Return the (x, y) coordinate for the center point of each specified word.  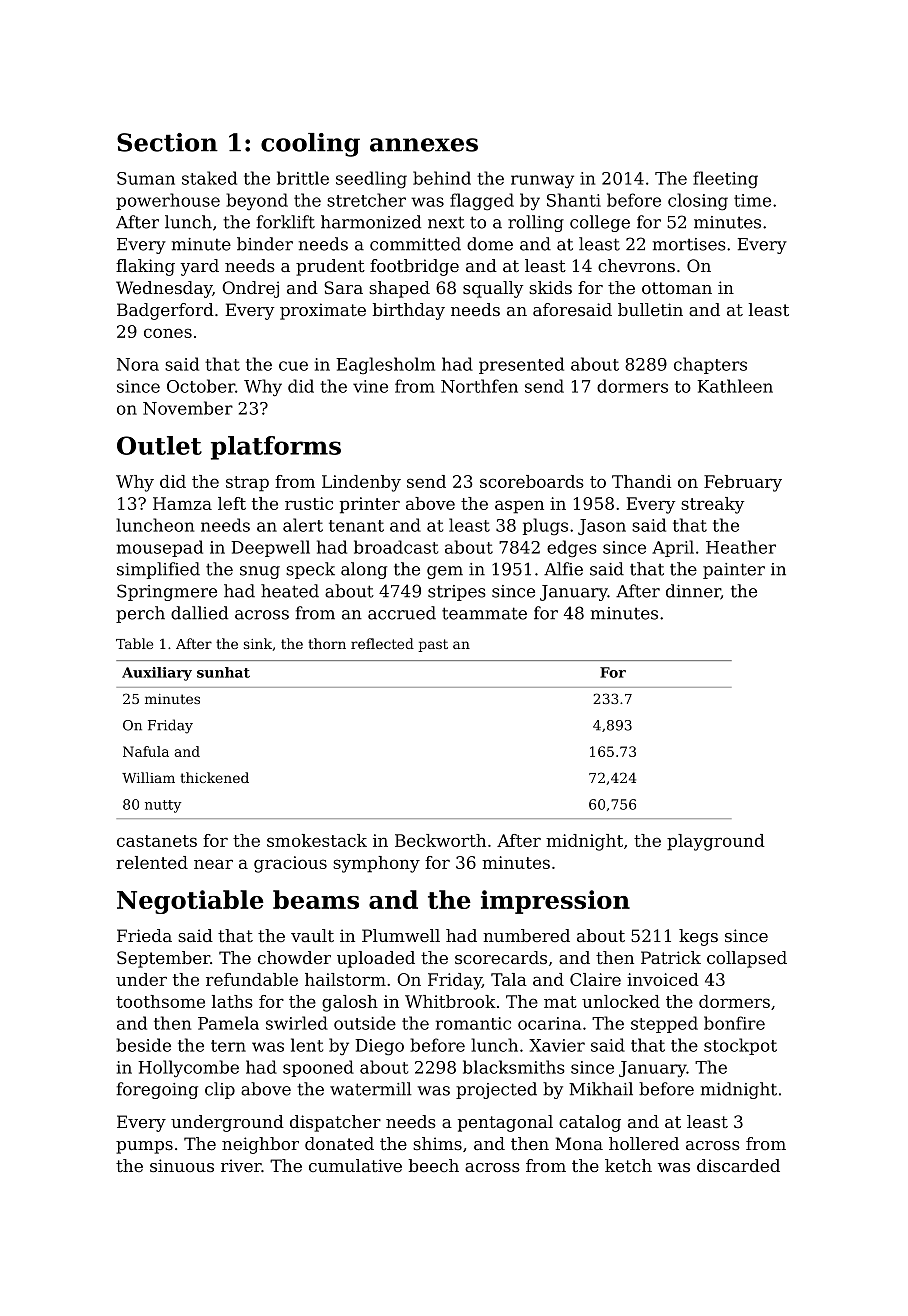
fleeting (725, 180)
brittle (303, 178)
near (213, 864)
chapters (710, 365)
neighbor (260, 1145)
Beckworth (440, 840)
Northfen (479, 386)
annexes (424, 145)
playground (716, 842)
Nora (138, 364)
